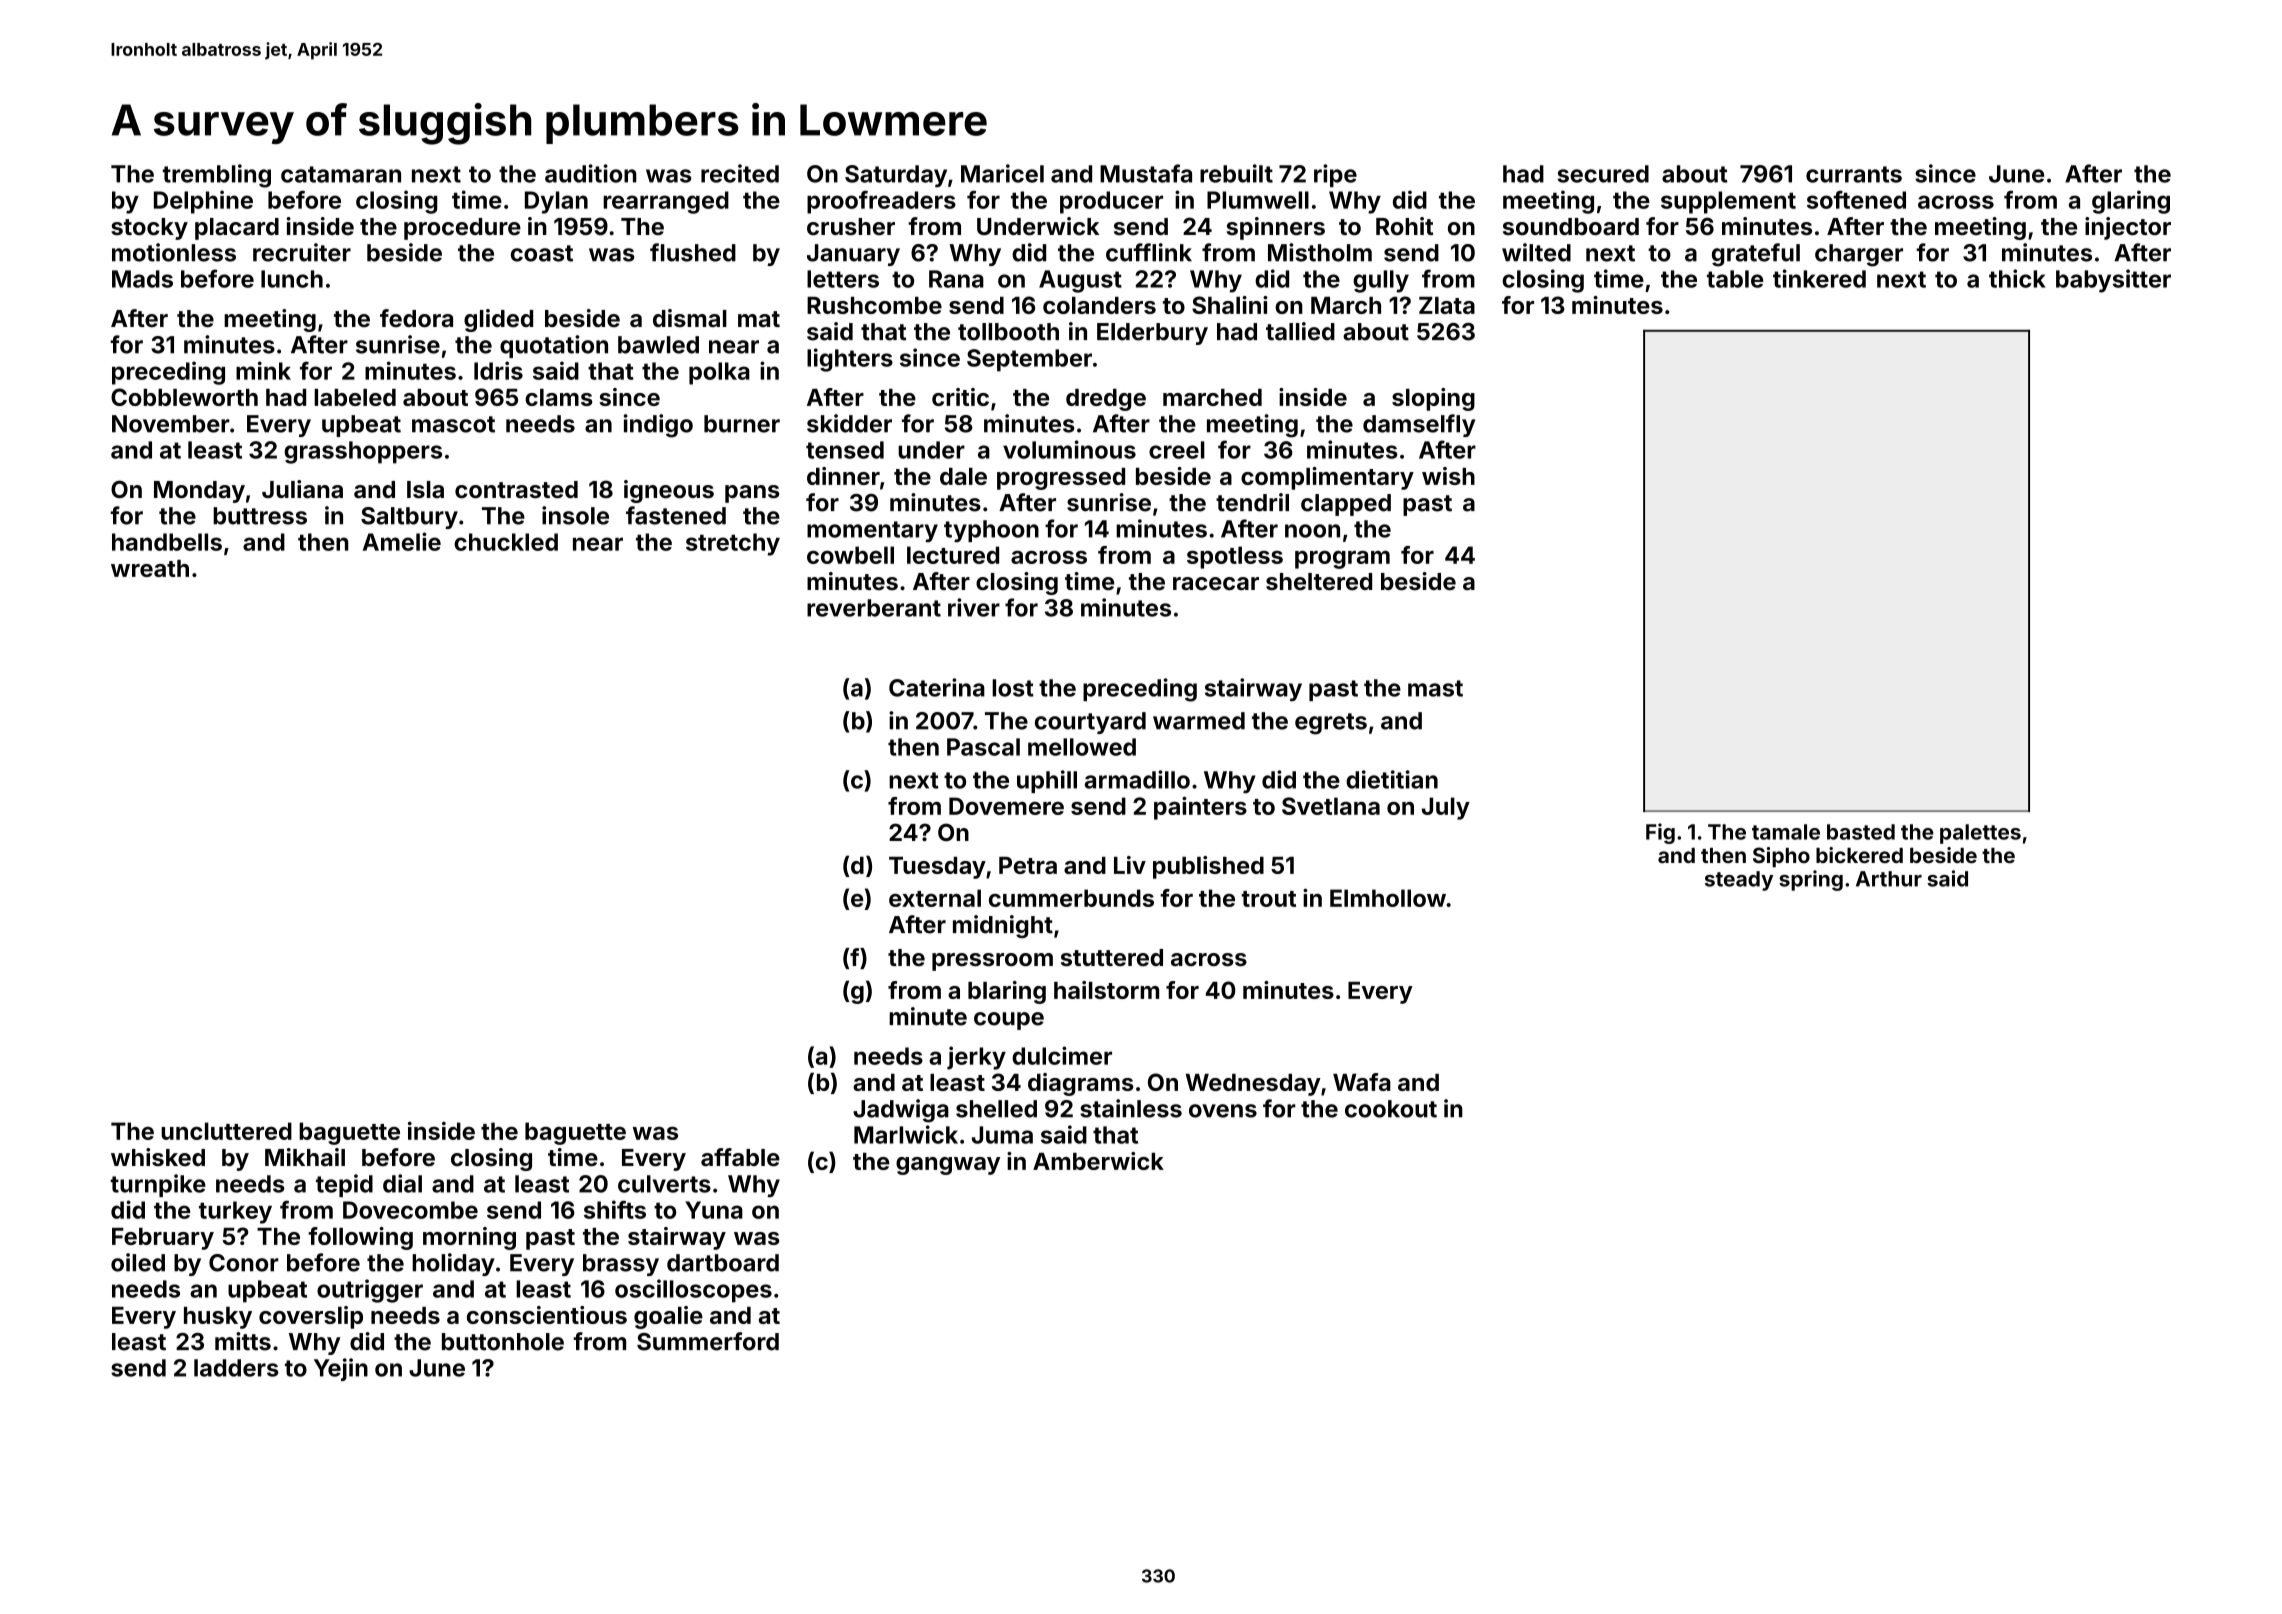 Image resolution: width=2282 pixels, height=1614 pixels. What do you see at coordinates (991, 531) in the document?
I see `typhoon` at bounding box center [991, 531].
